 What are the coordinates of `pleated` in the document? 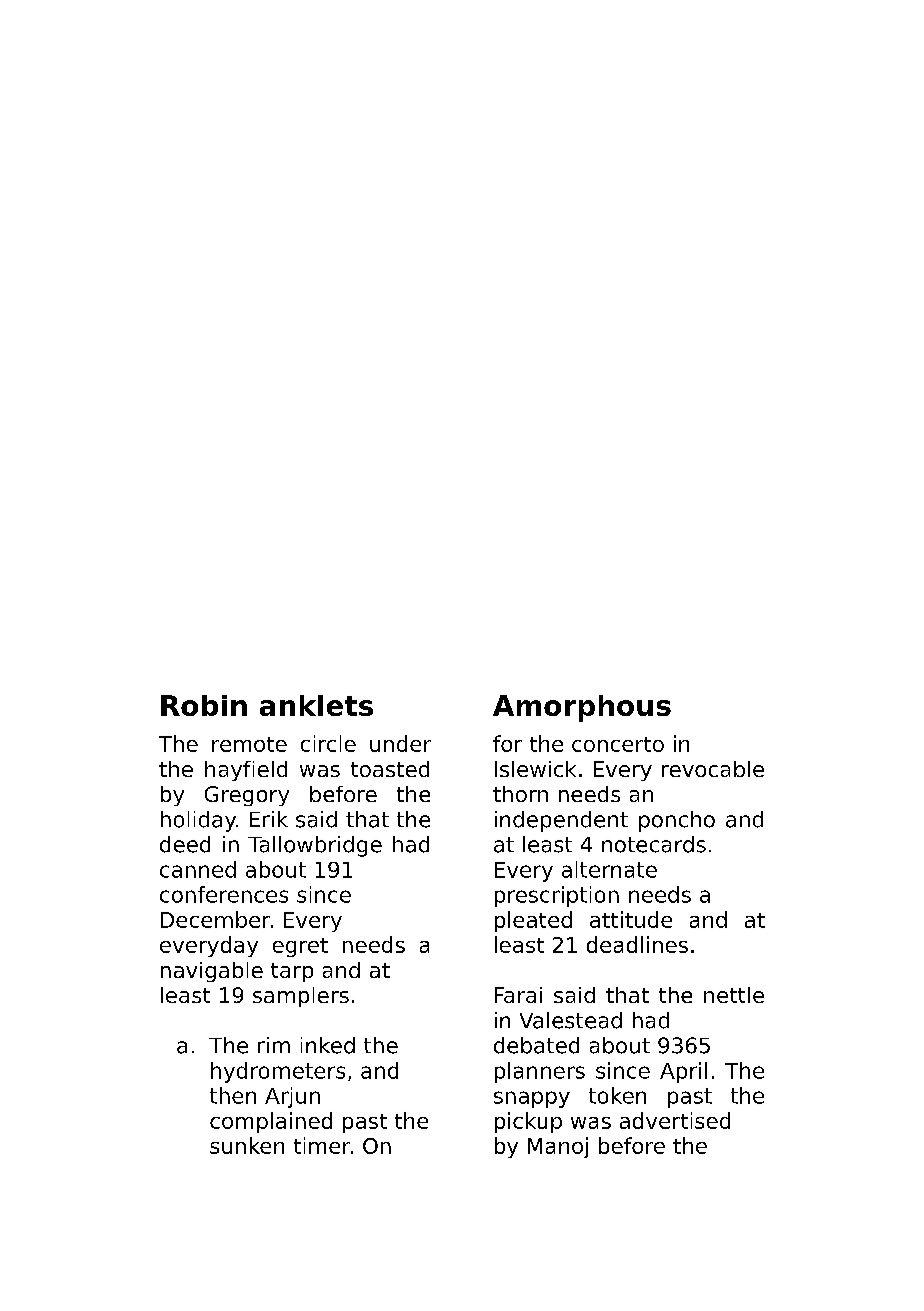 It's located at (533, 921).
